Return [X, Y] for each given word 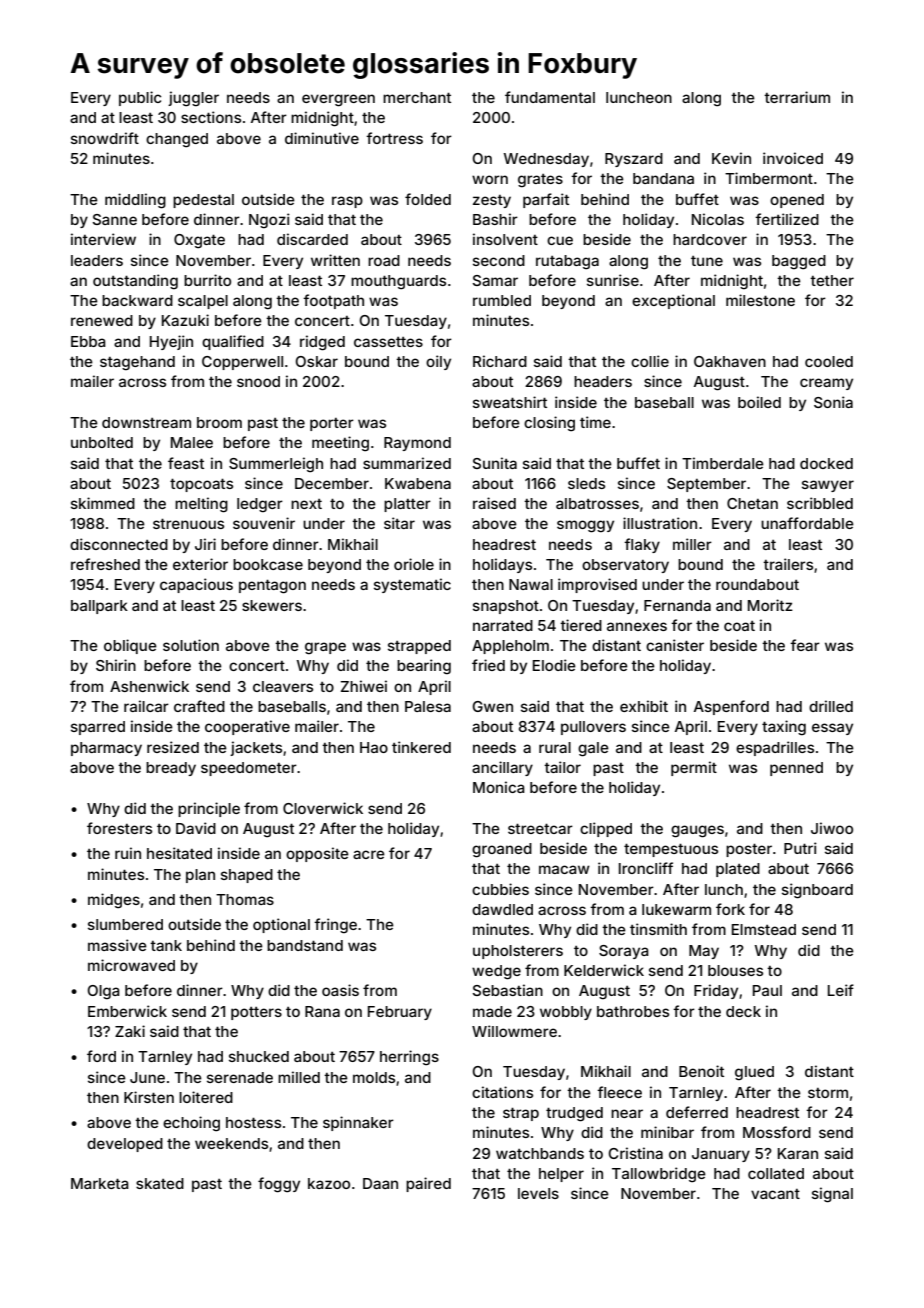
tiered [581, 625]
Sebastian [508, 990]
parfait [546, 200]
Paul [767, 990]
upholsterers [518, 952]
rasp [347, 202]
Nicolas [718, 219]
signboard [817, 891]
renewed [102, 320]
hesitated [179, 853]
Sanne [115, 219]
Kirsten [149, 1097]
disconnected [119, 544]
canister [675, 645]
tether [832, 280]
